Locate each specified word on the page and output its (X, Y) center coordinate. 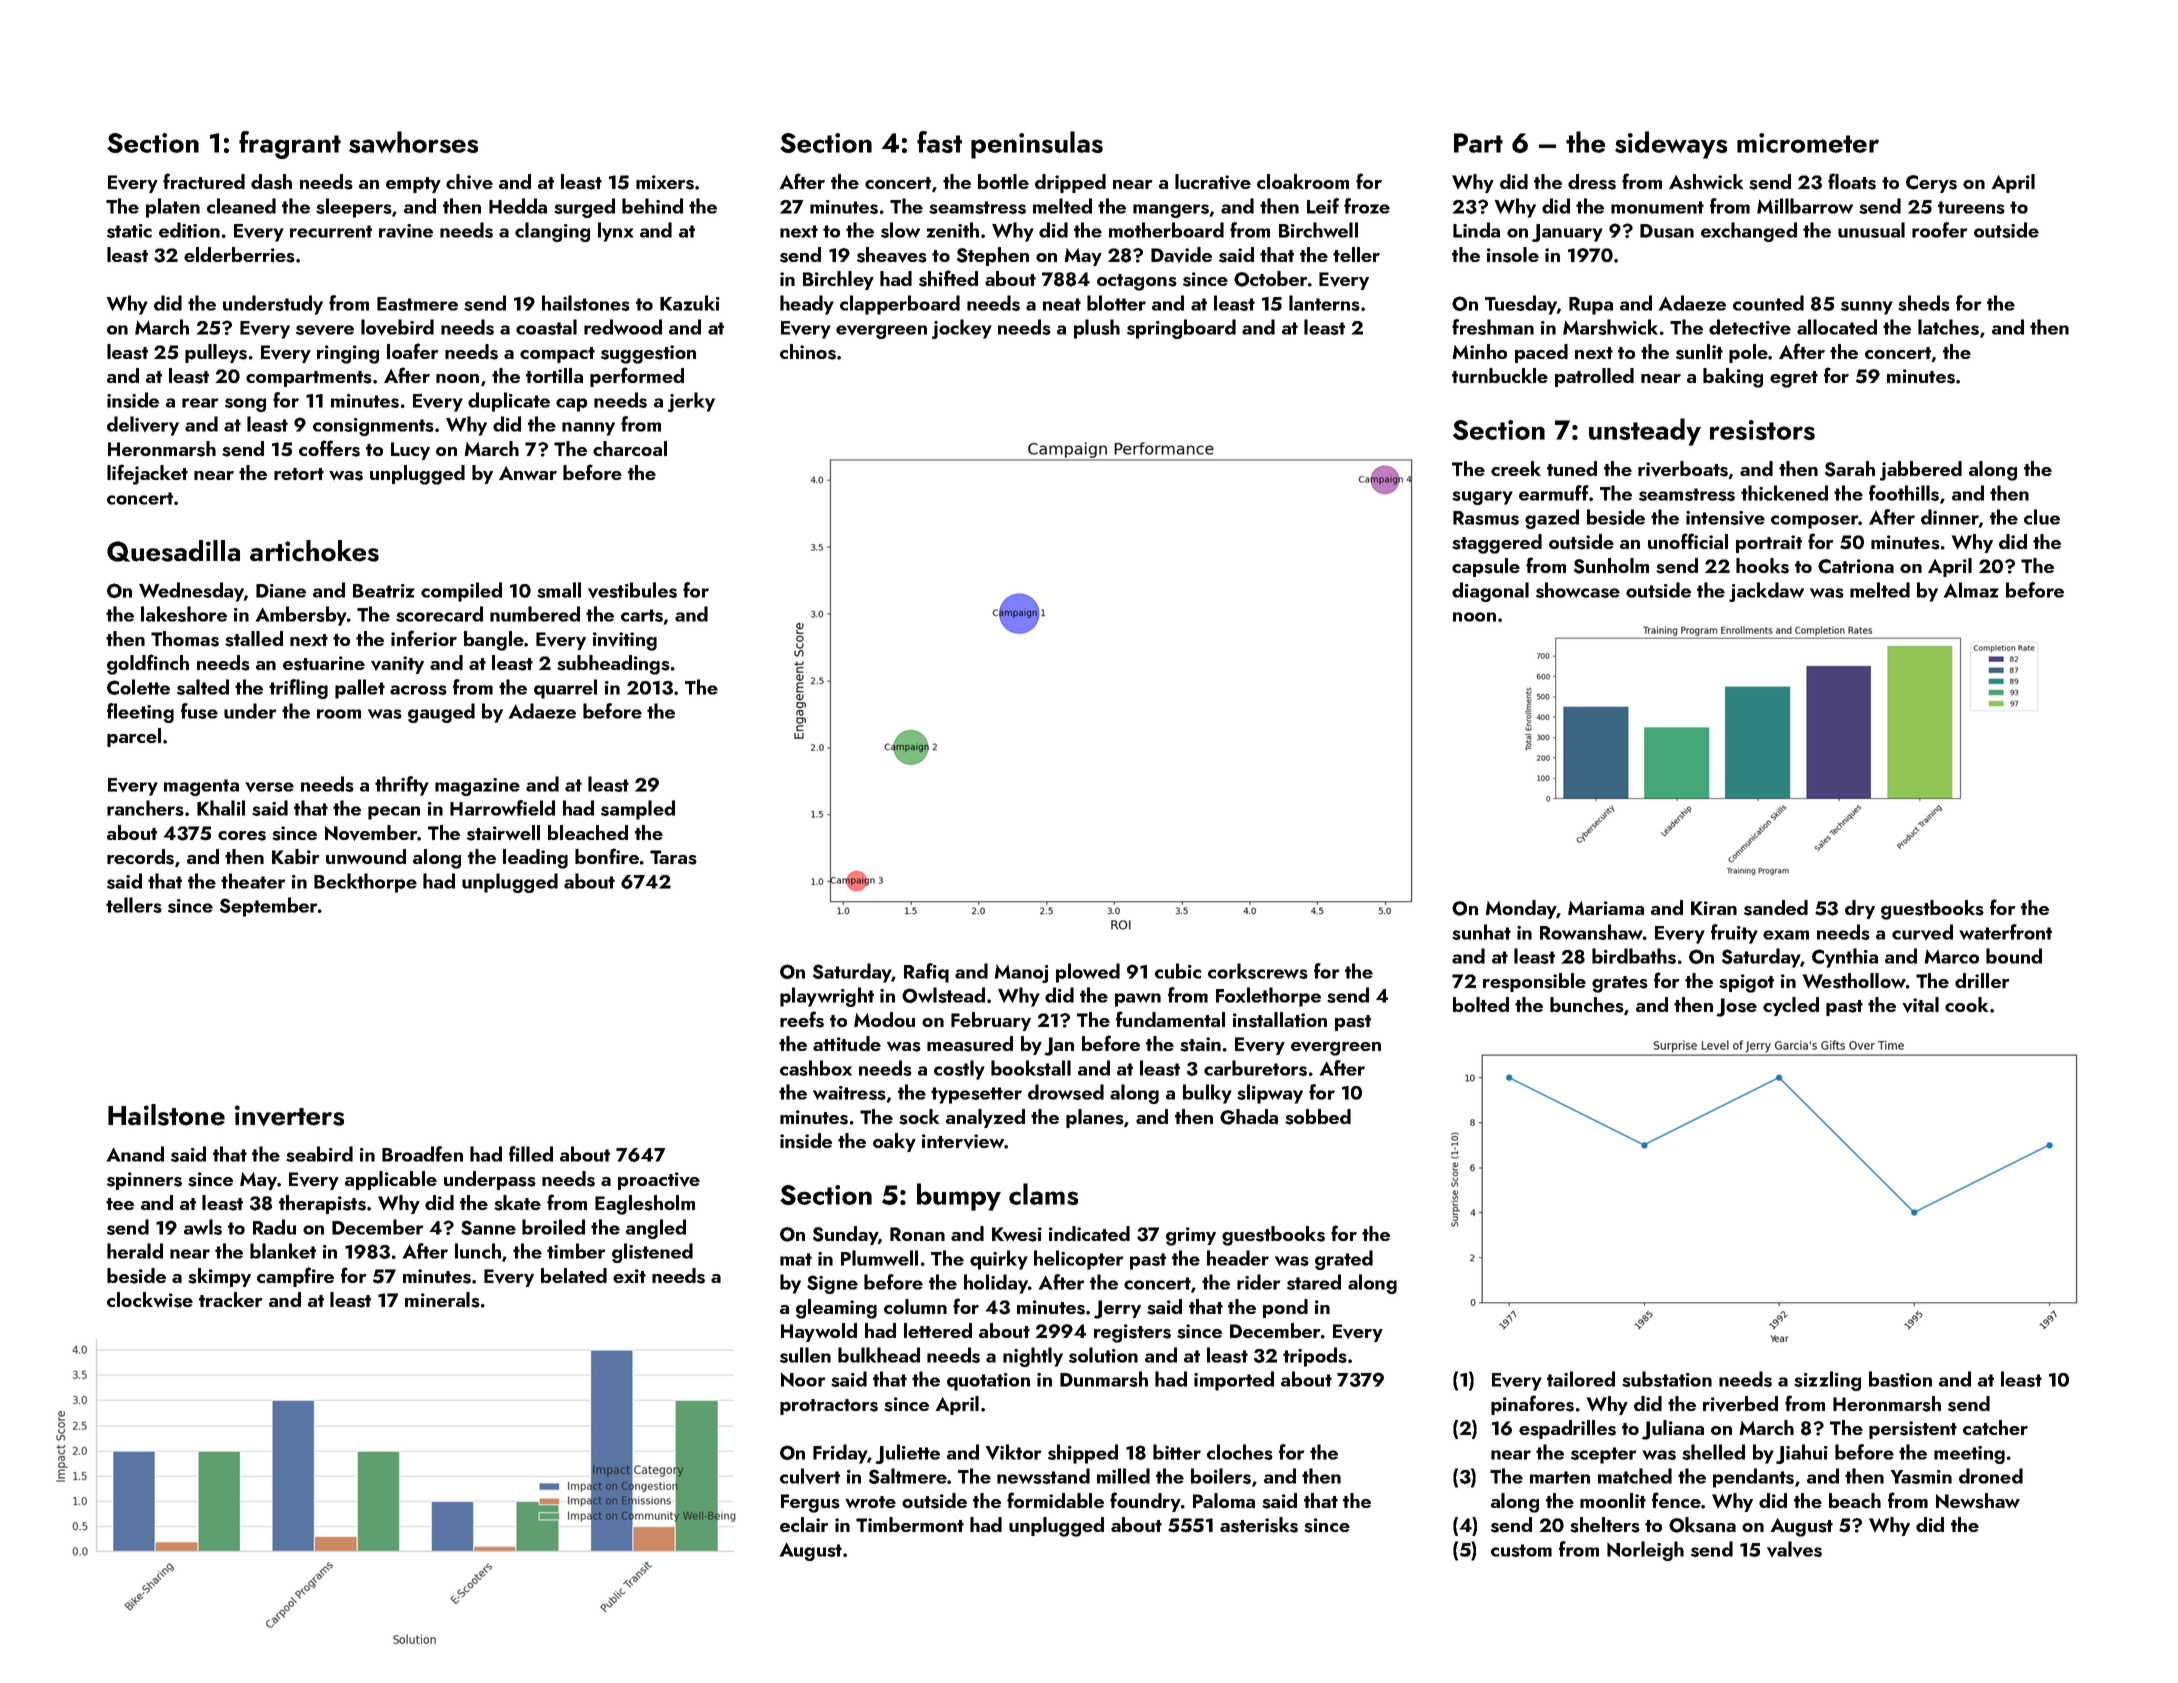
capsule (1486, 567)
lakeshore (184, 614)
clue (2042, 517)
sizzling (1827, 1381)
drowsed (1066, 1092)
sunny (1867, 308)
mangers (1171, 211)
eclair (804, 1524)
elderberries (239, 255)
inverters (289, 1115)
